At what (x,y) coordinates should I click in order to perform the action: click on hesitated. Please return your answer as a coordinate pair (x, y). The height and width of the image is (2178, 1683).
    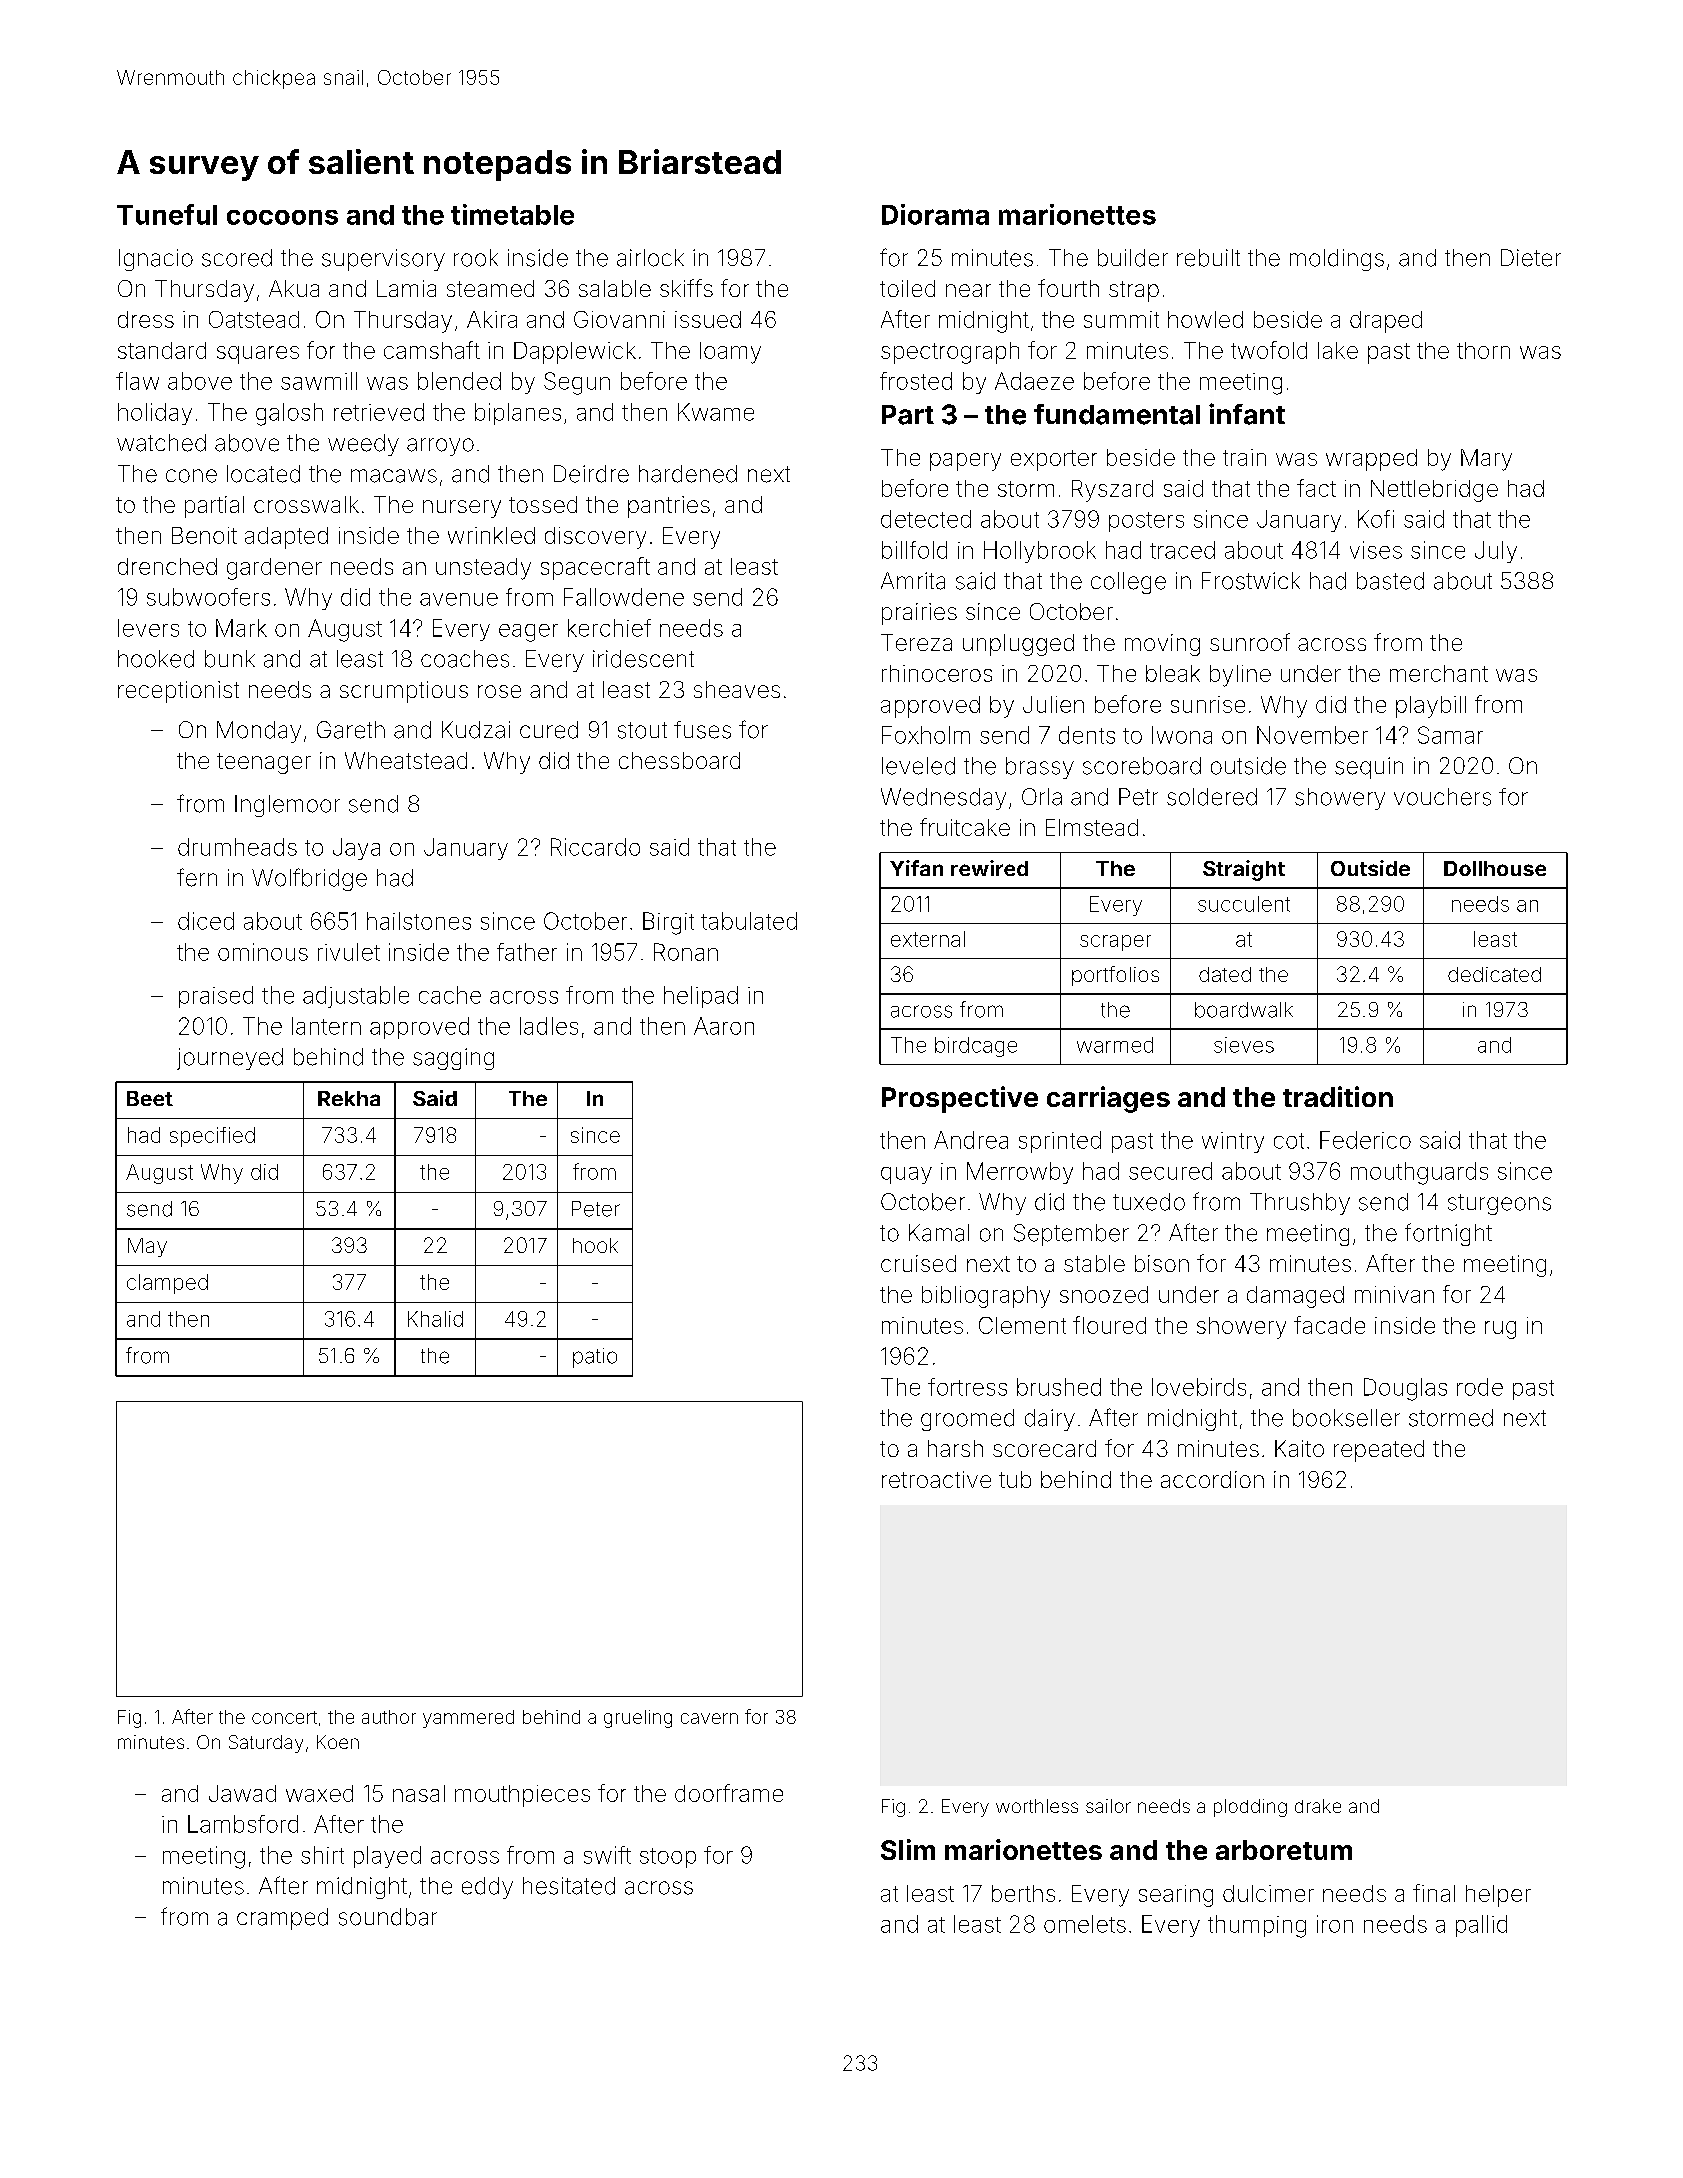
    Looking at the image, I should click on (569, 1886).
